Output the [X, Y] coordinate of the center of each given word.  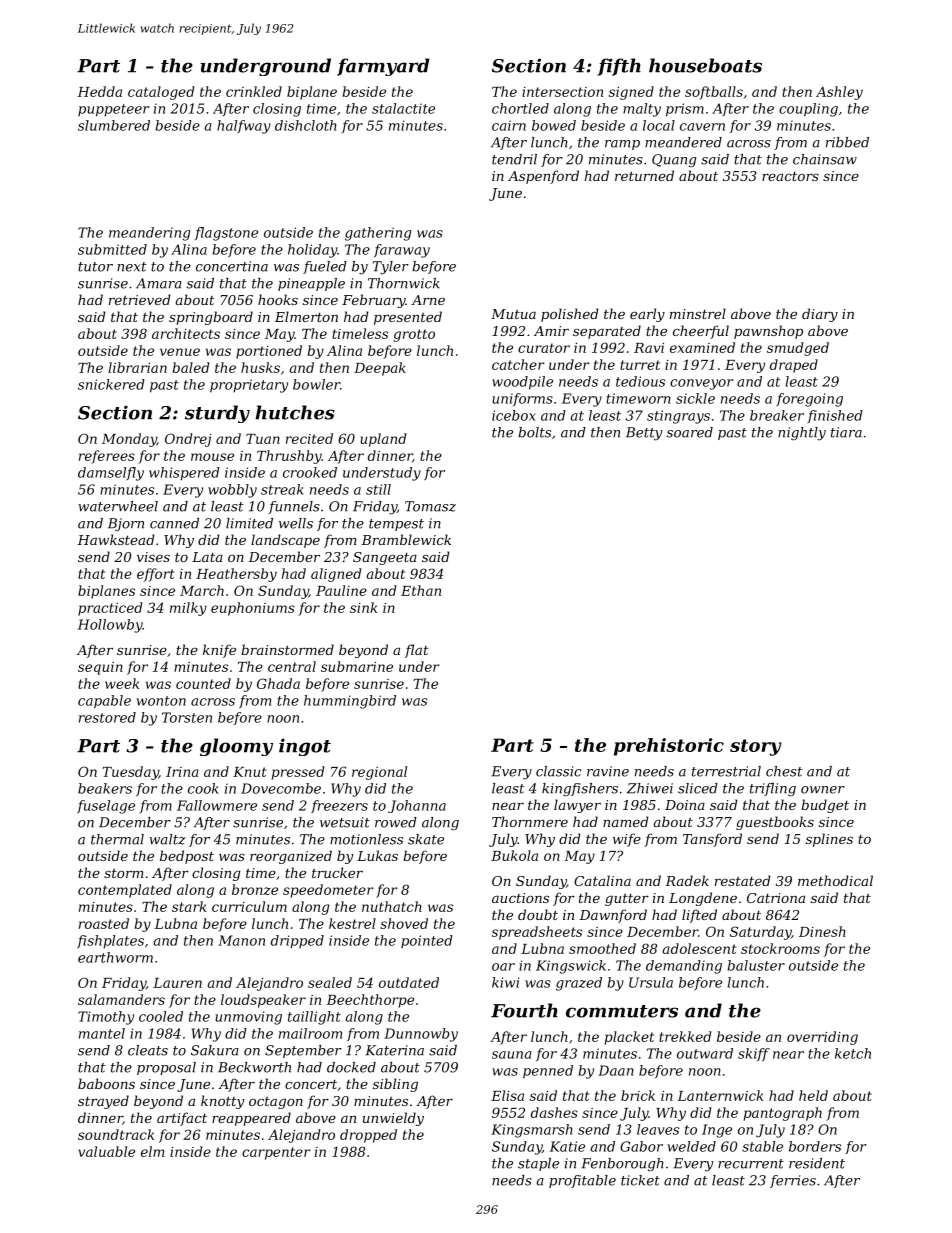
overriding [822, 1038]
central [292, 666]
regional [379, 773]
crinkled [254, 91]
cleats [148, 1050]
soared [690, 432]
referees [107, 457]
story [756, 747]
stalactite [403, 108]
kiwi [505, 982]
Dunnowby [421, 1035]
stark [189, 906]
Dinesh [822, 931]
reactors [790, 176]
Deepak [380, 369]
